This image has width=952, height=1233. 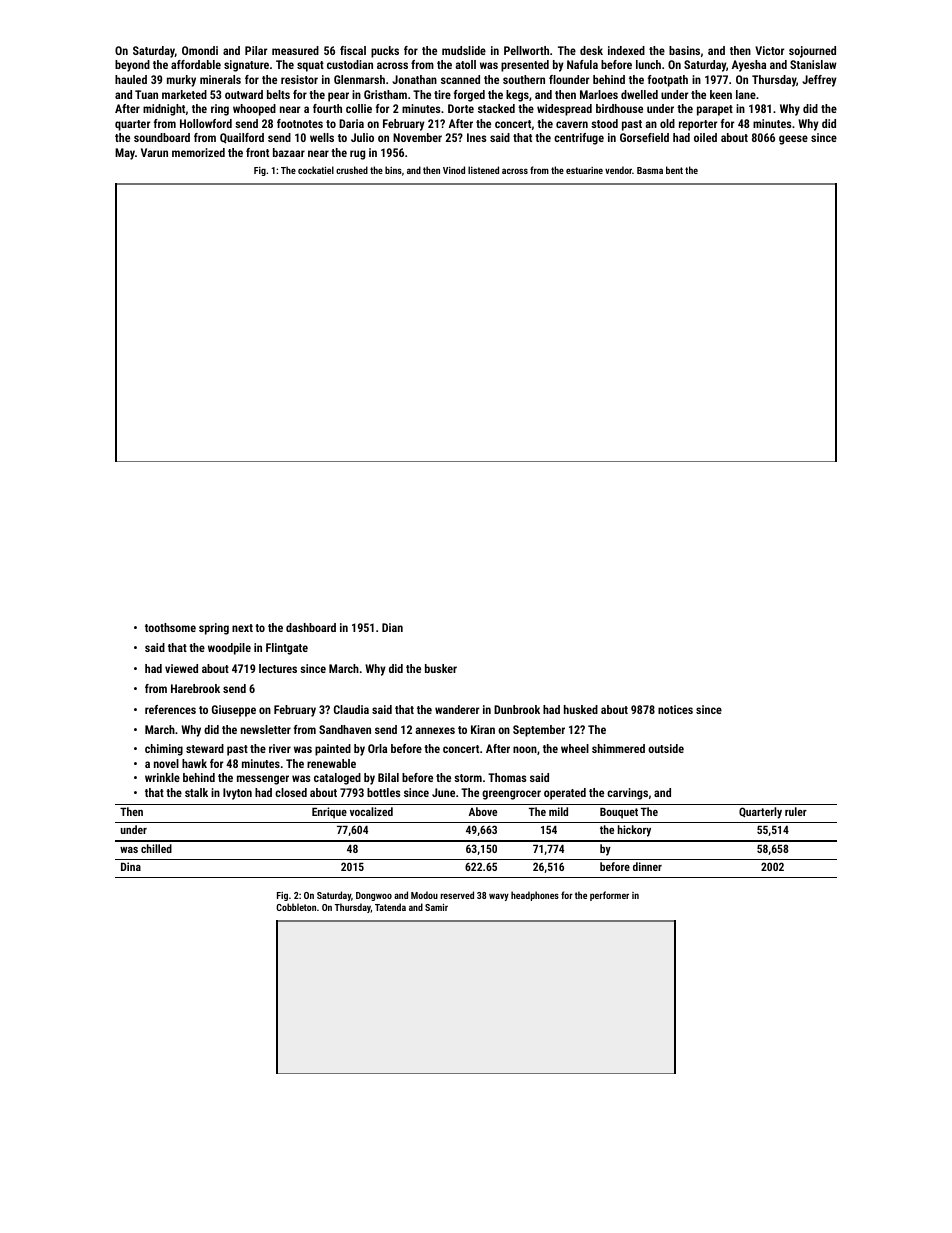 What do you see at coordinates (154, 152) in the image?
I see `Varun` at bounding box center [154, 152].
